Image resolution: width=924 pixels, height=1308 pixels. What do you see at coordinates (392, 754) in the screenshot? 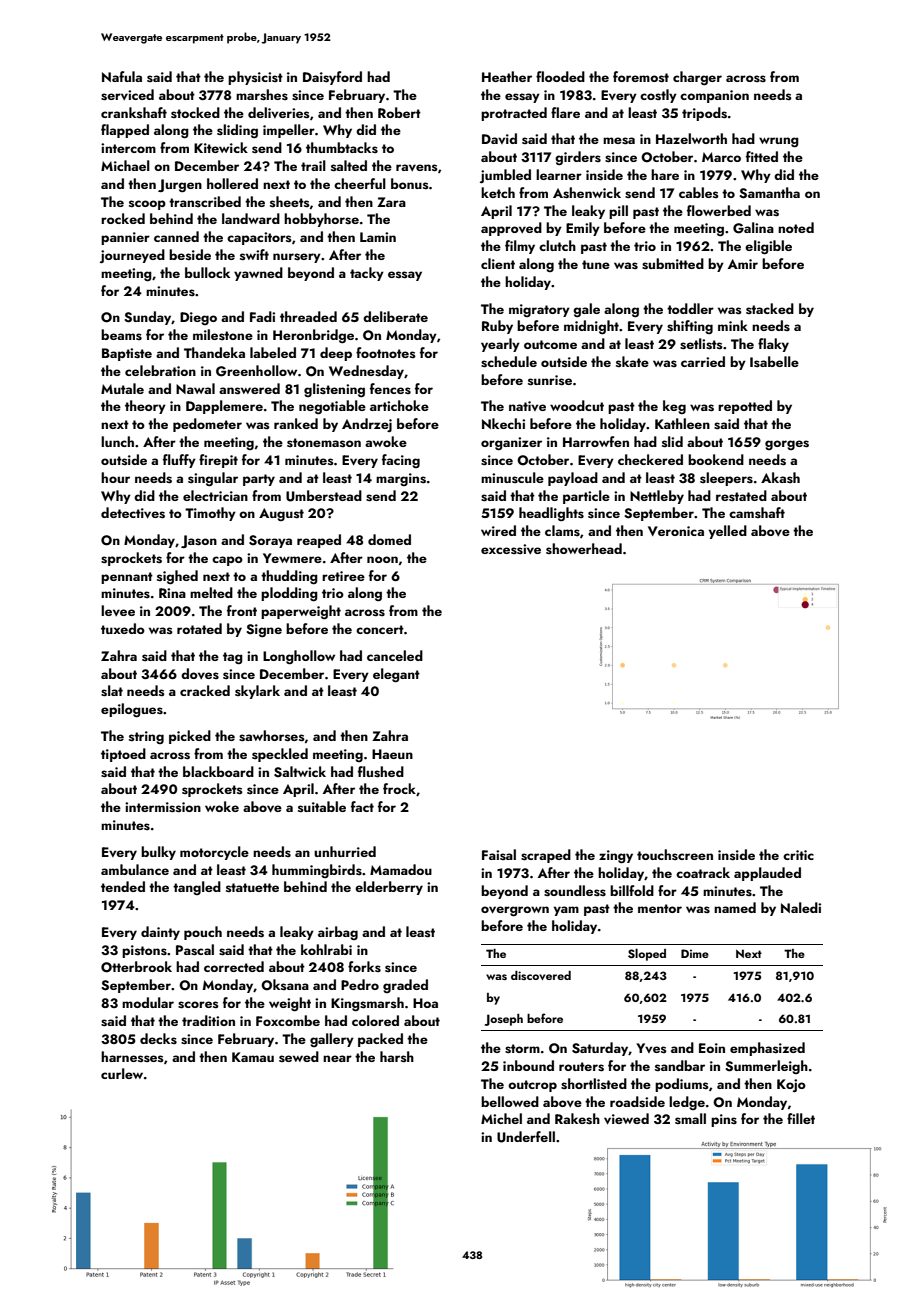
I see `Haeun` at bounding box center [392, 754].
